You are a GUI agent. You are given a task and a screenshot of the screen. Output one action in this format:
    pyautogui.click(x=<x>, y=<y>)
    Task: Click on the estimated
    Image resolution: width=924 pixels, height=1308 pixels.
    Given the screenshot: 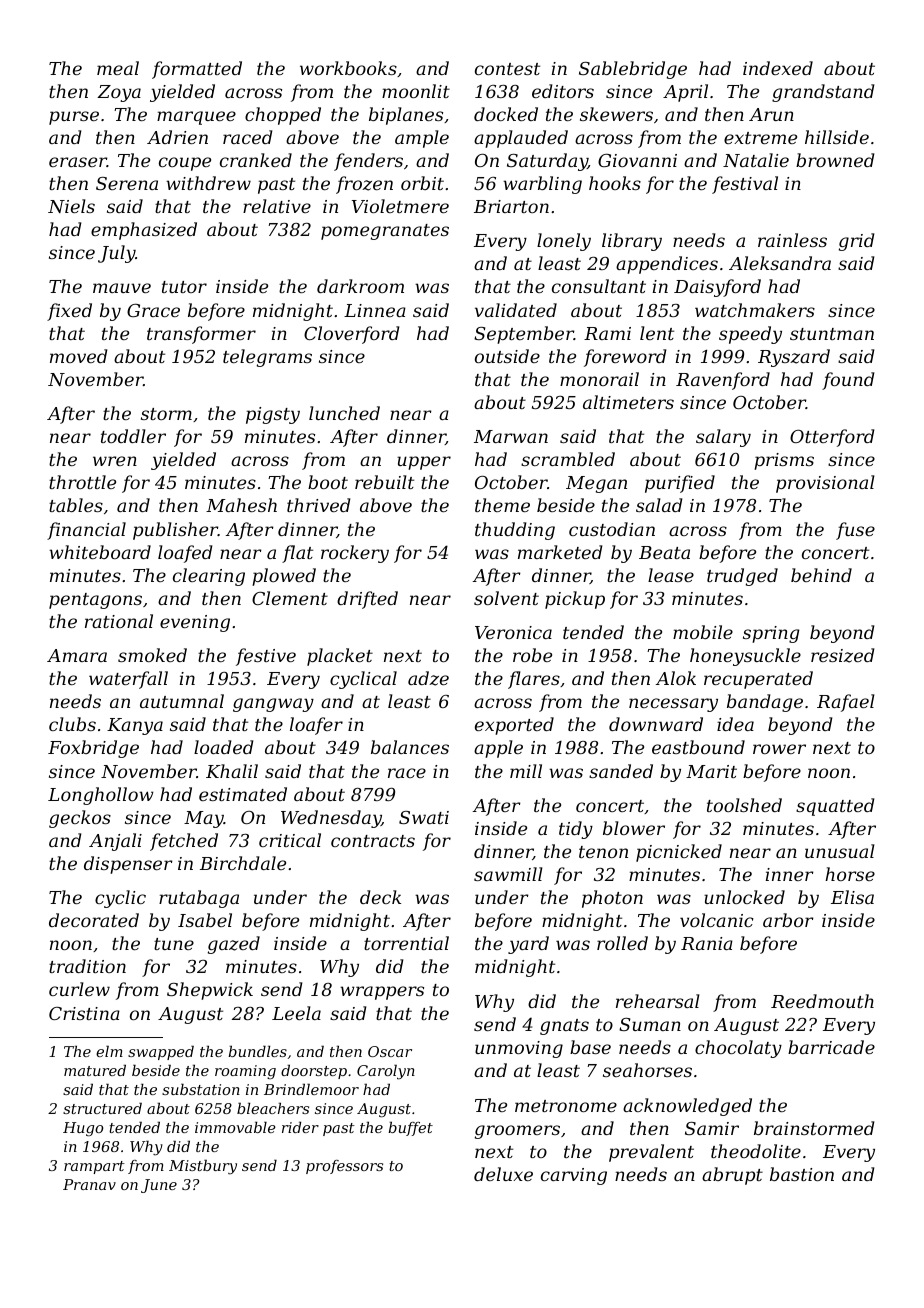 What is the action you would take?
    pyautogui.click(x=243, y=794)
